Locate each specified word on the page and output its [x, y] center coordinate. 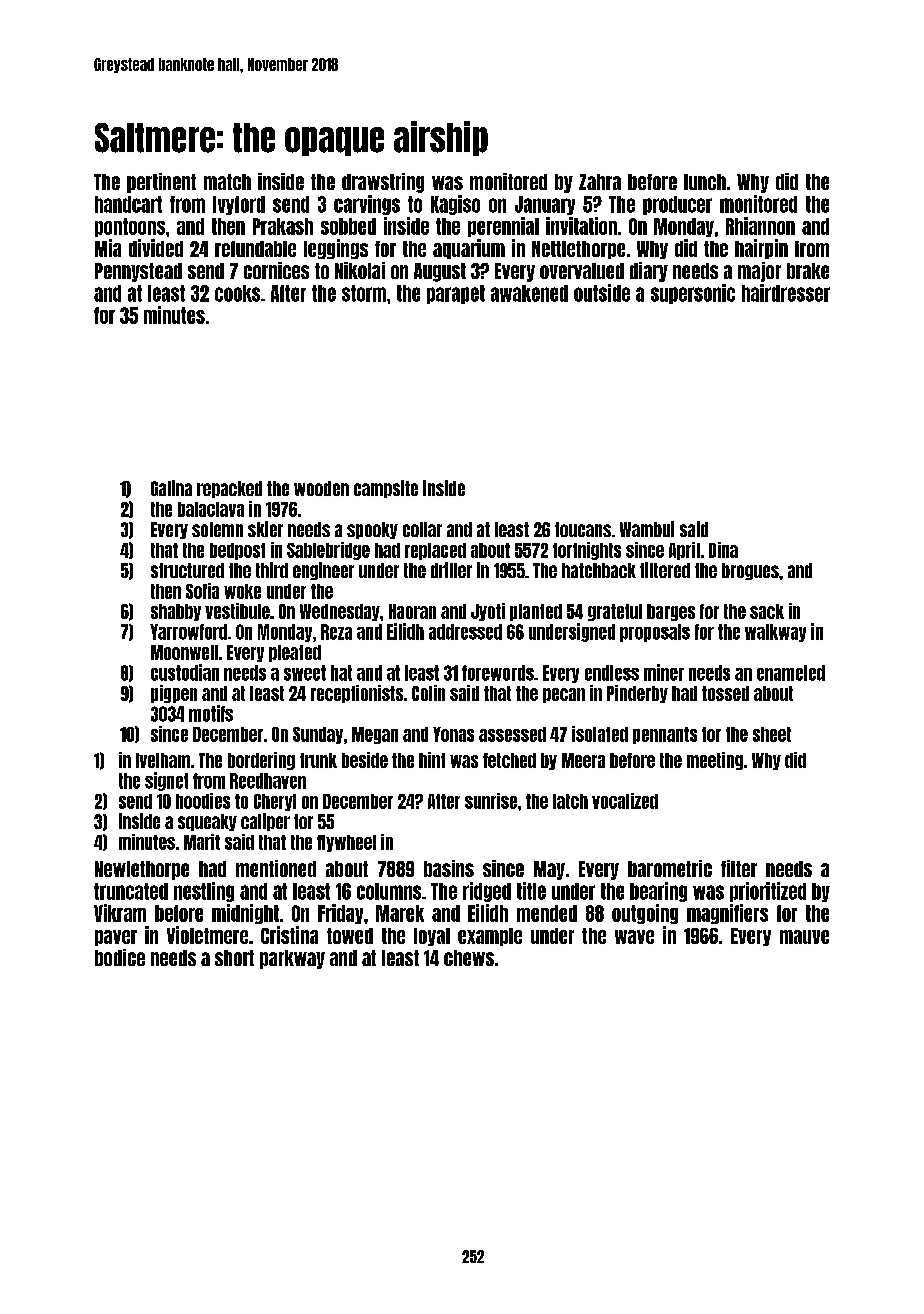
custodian [185, 672]
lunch [705, 182]
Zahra [600, 182]
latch [570, 801]
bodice [120, 957]
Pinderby [637, 694]
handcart [128, 204]
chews [469, 958]
